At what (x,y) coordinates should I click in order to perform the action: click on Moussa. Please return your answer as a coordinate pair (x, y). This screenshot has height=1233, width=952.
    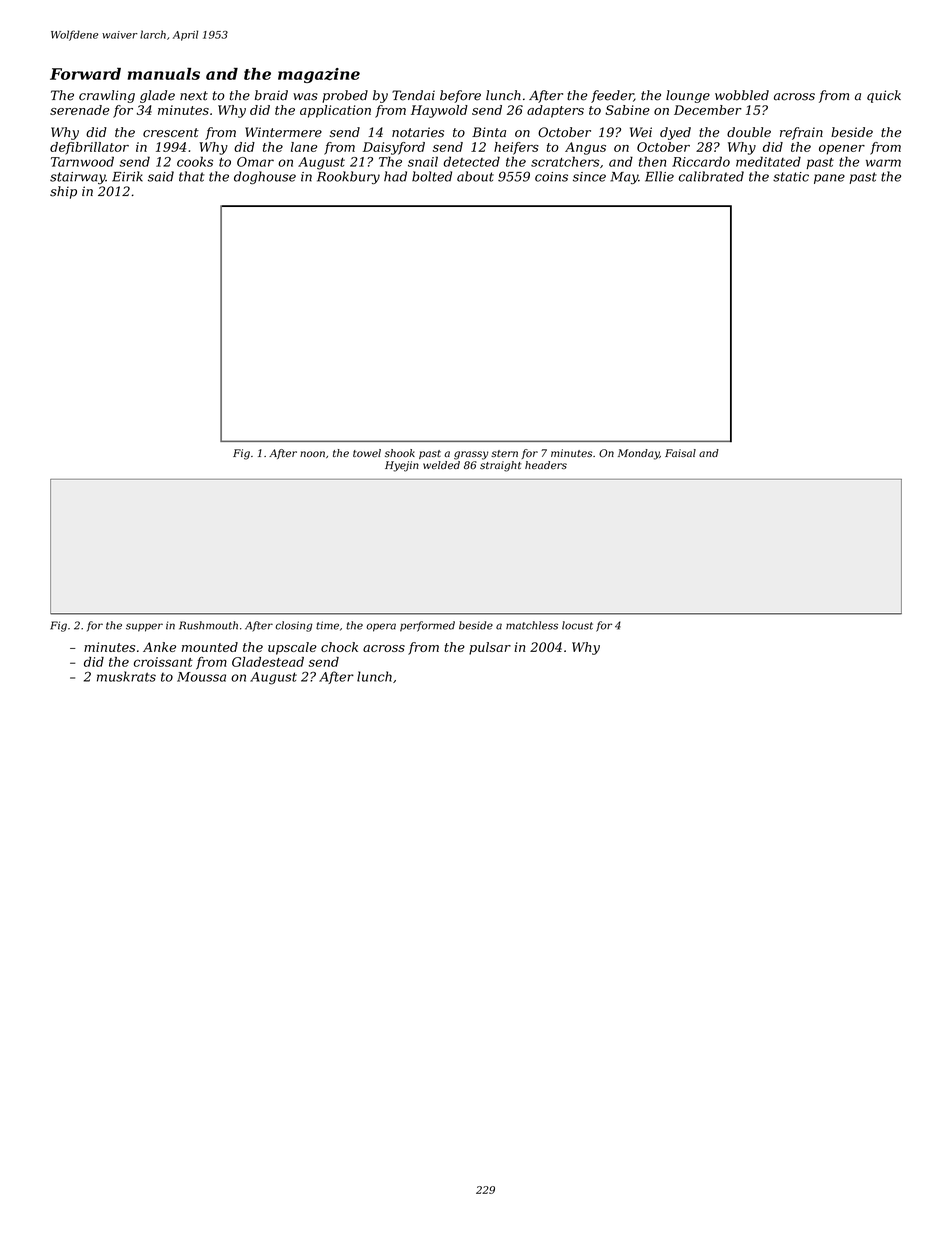
    Looking at the image, I should click on (201, 677).
